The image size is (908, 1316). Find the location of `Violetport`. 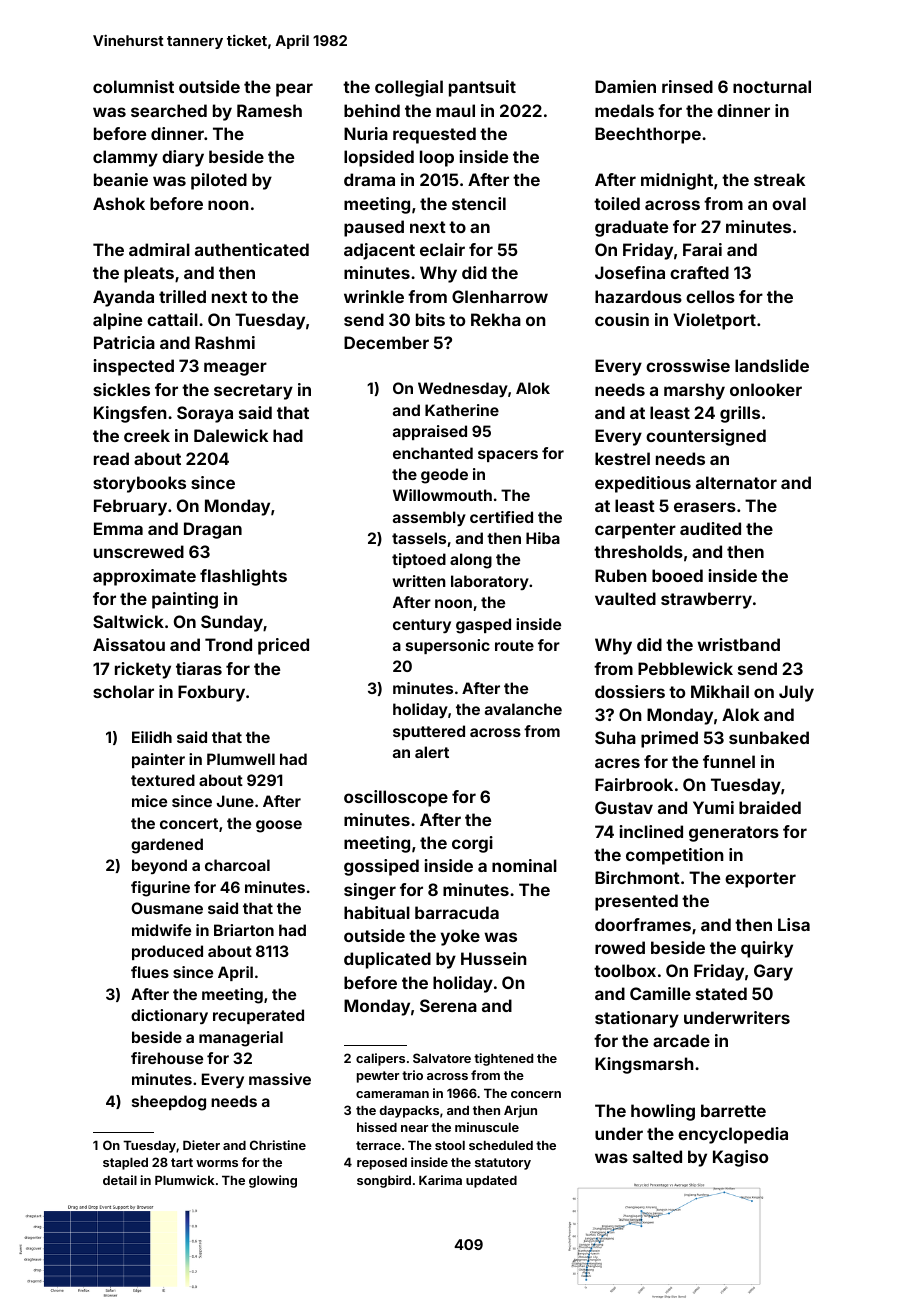

Violetport is located at coordinates (714, 321).
